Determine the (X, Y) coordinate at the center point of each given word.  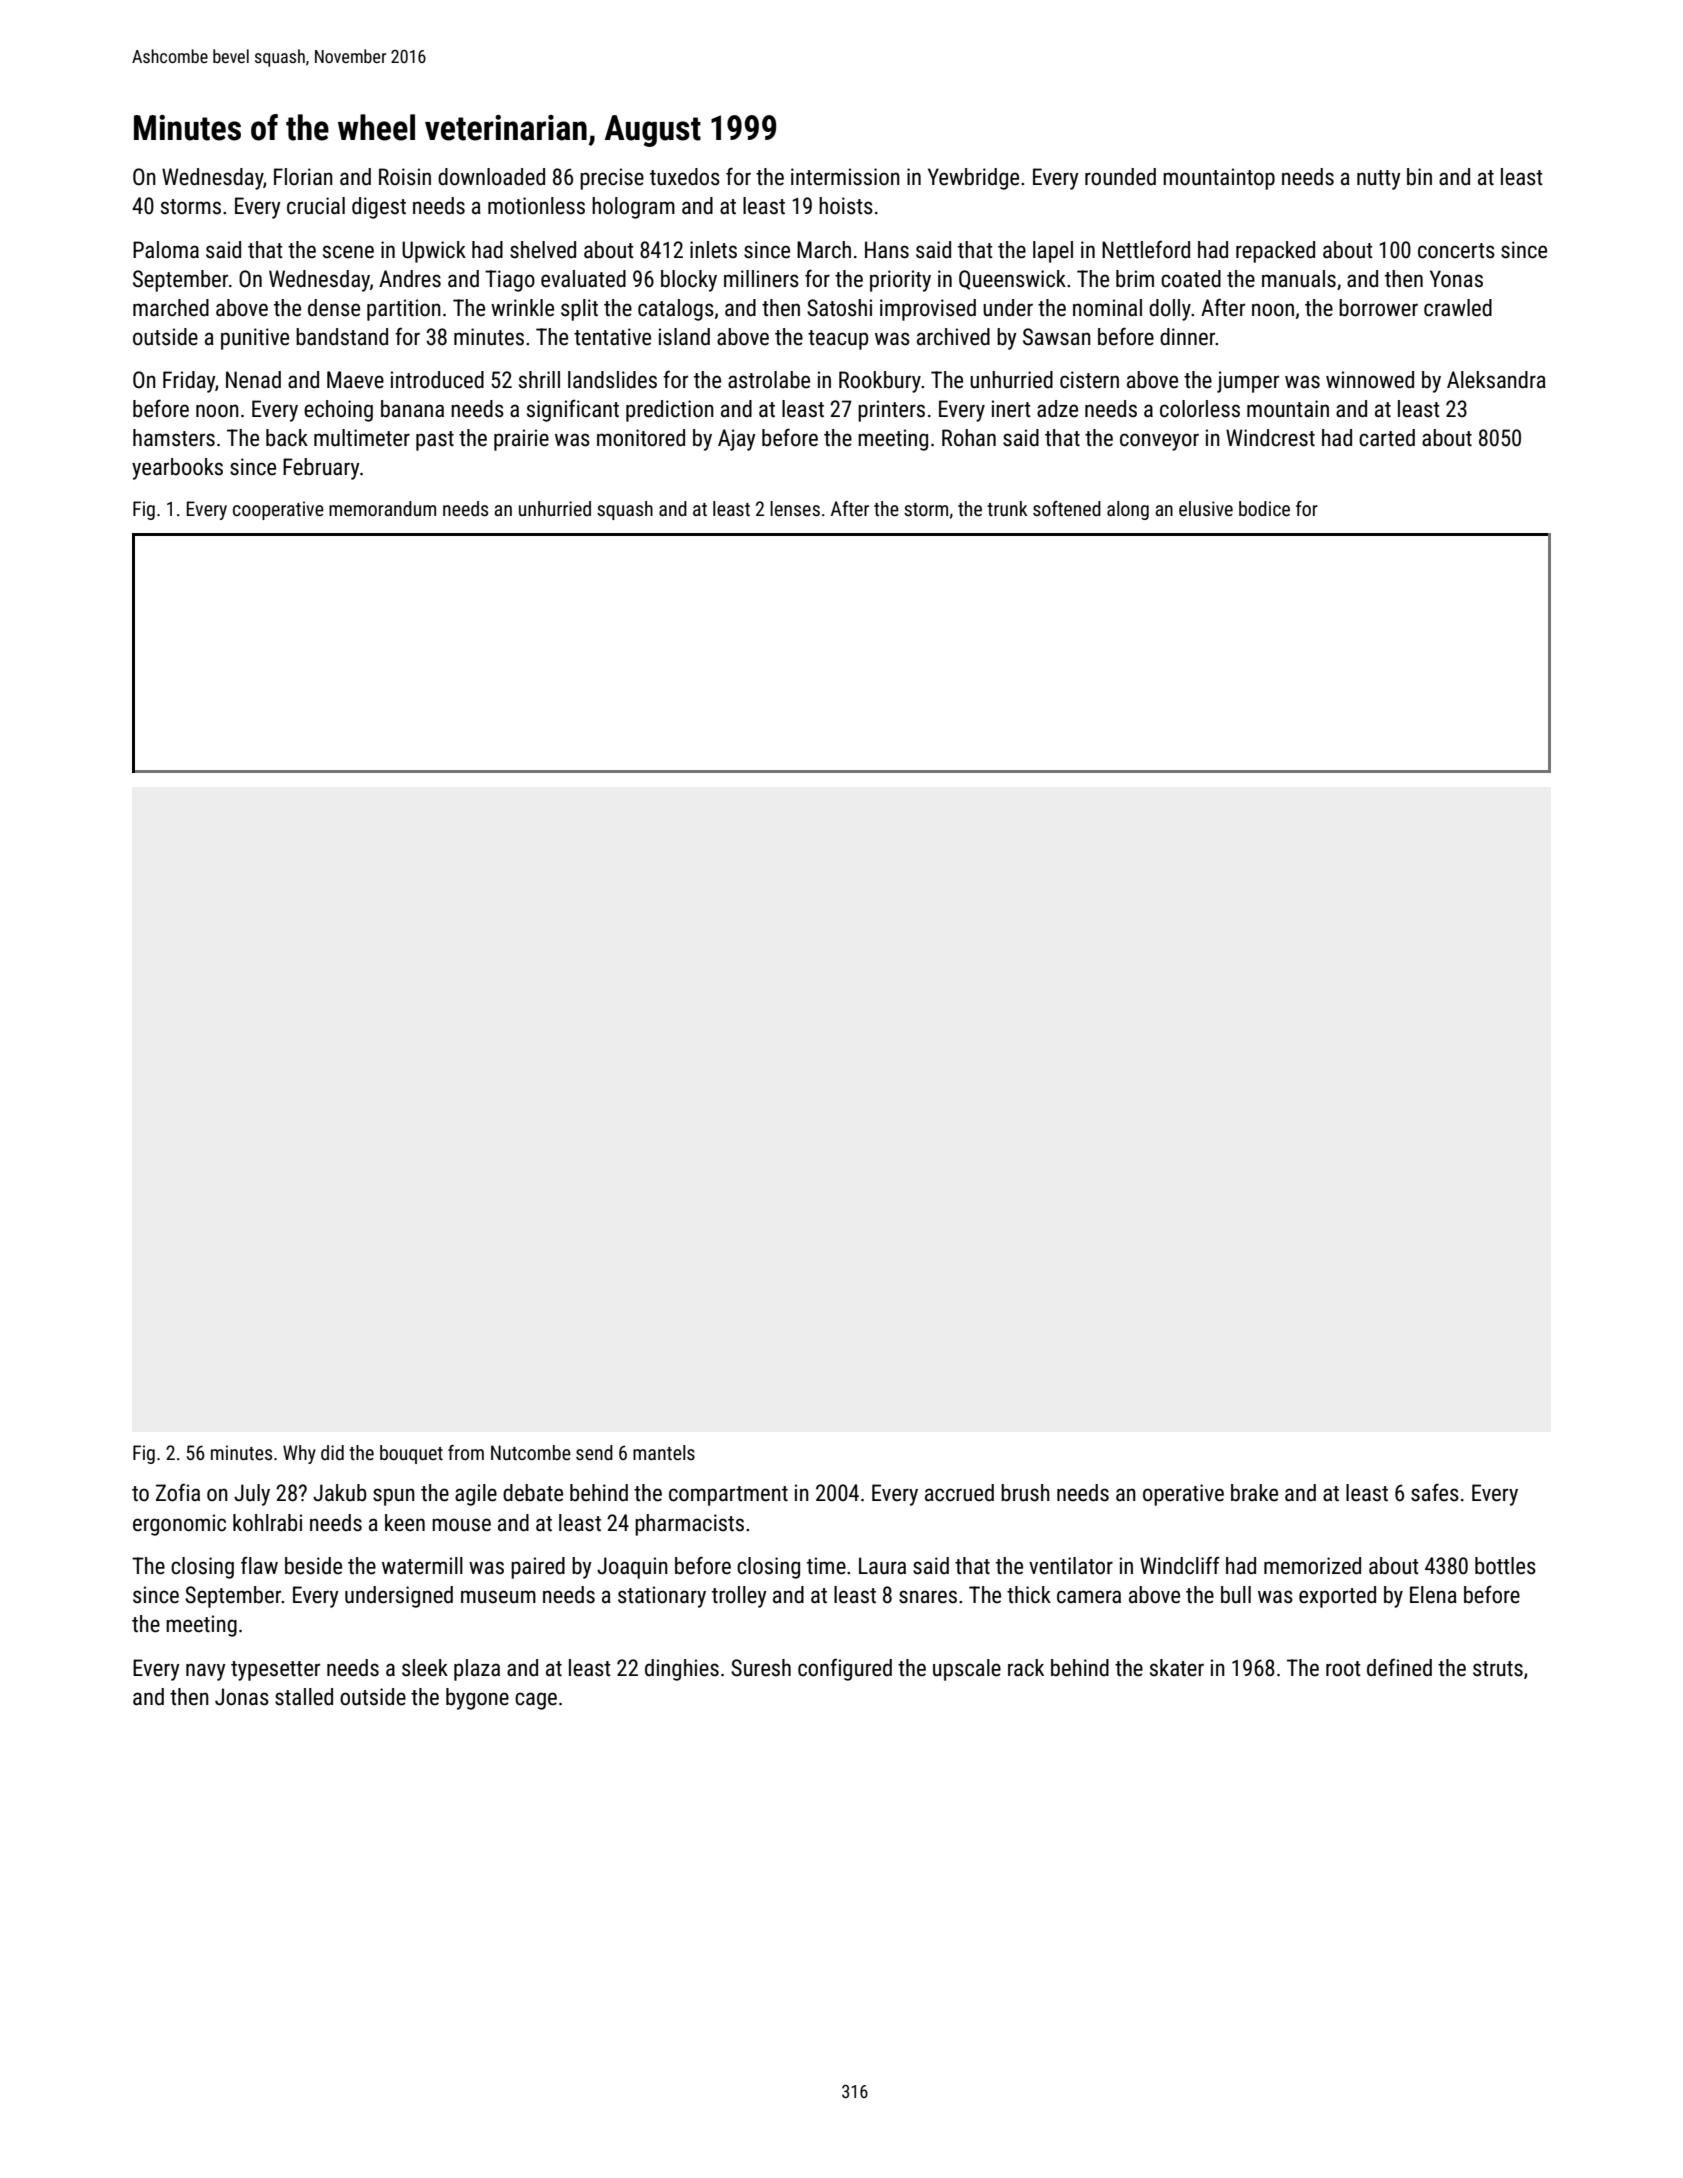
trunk (1007, 508)
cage (536, 1701)
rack (1026, 1668)
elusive (1206, 508)
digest (379, 208)
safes (1435, 1492)
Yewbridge (973, 179)
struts (1498, 1669)
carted (1387, 438)
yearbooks (177, 469)
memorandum (382, 508)
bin (1419, 176)
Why (299, 1454)
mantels (664, 1452)
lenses (795, 508)
